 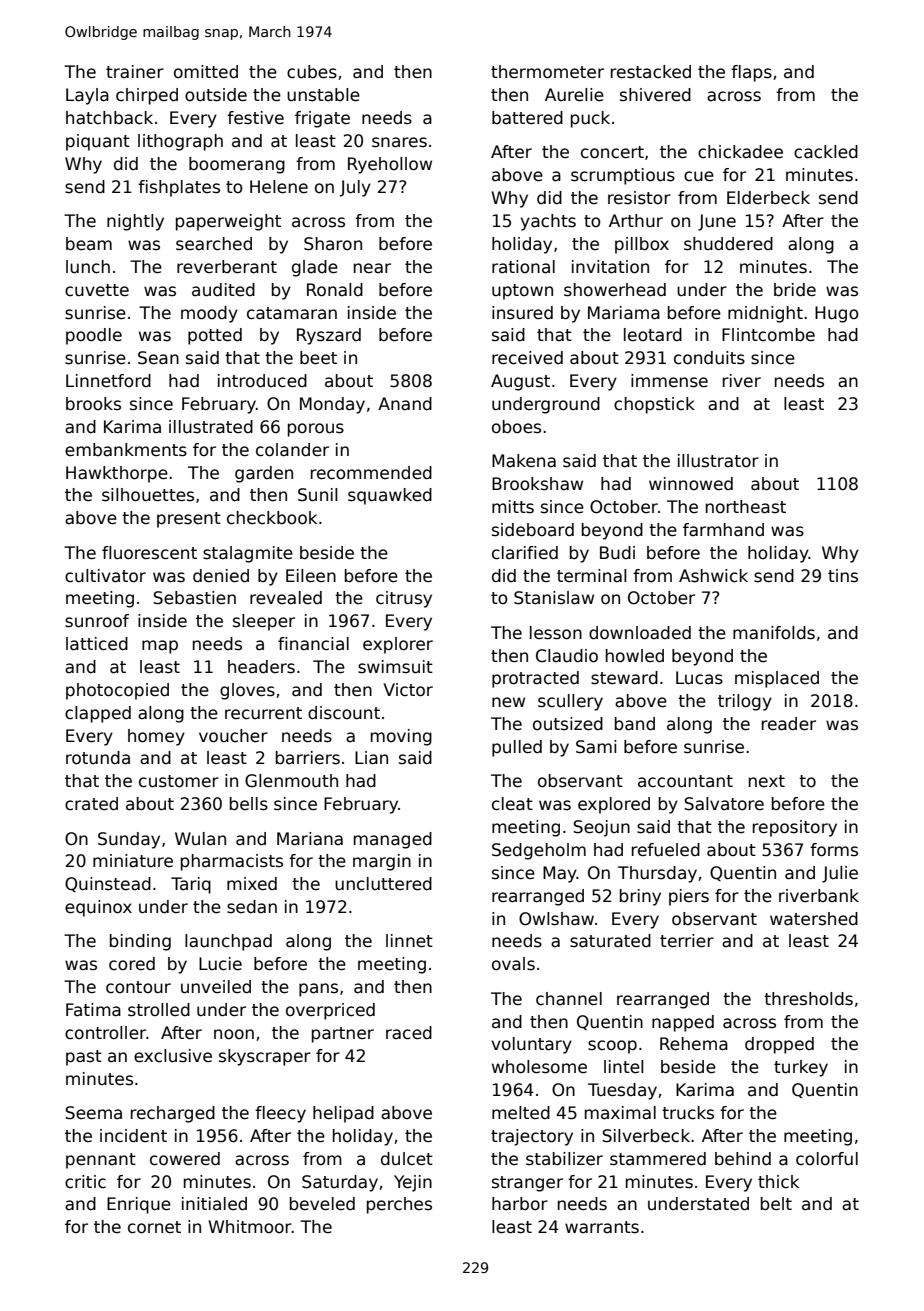 I want to click on chirped, so click(x=147, y=96).
